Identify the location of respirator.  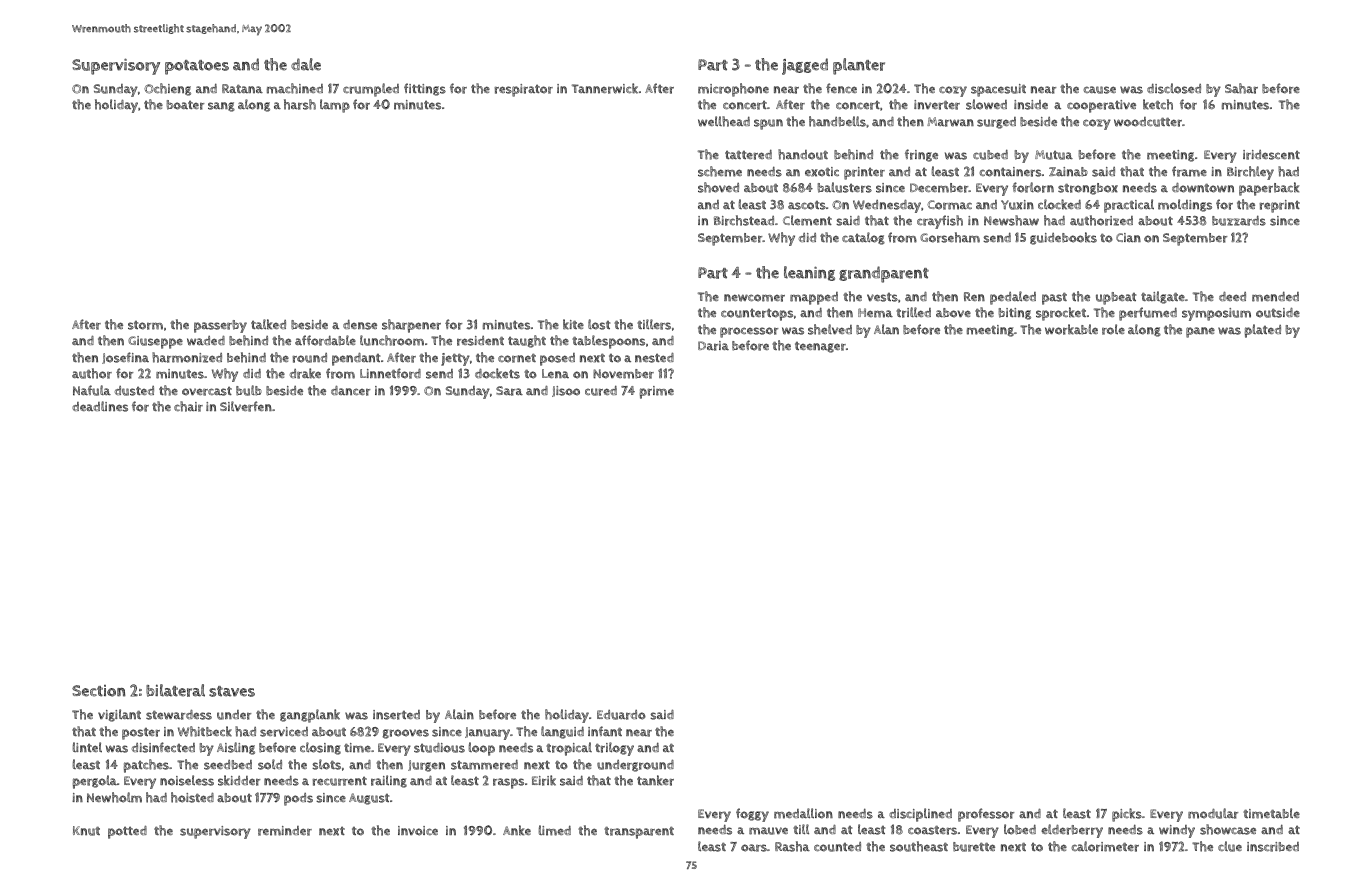
(523, 90).
